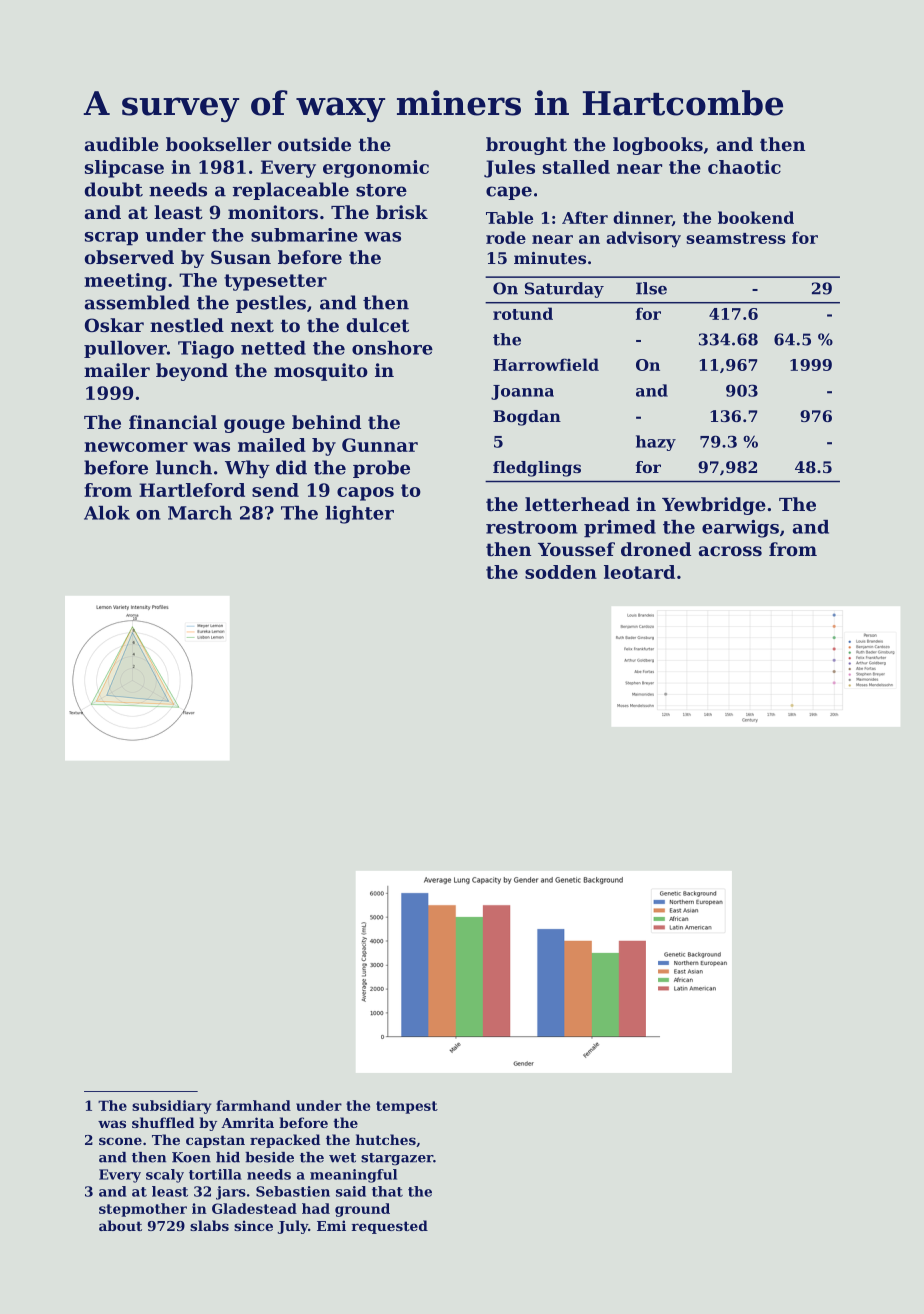 The width and height of the screenshot is (924, 1314). What do you see at coordinates (390, 1227) in the screenshot?
I see `requested` at bounding box center [390, 1227].
